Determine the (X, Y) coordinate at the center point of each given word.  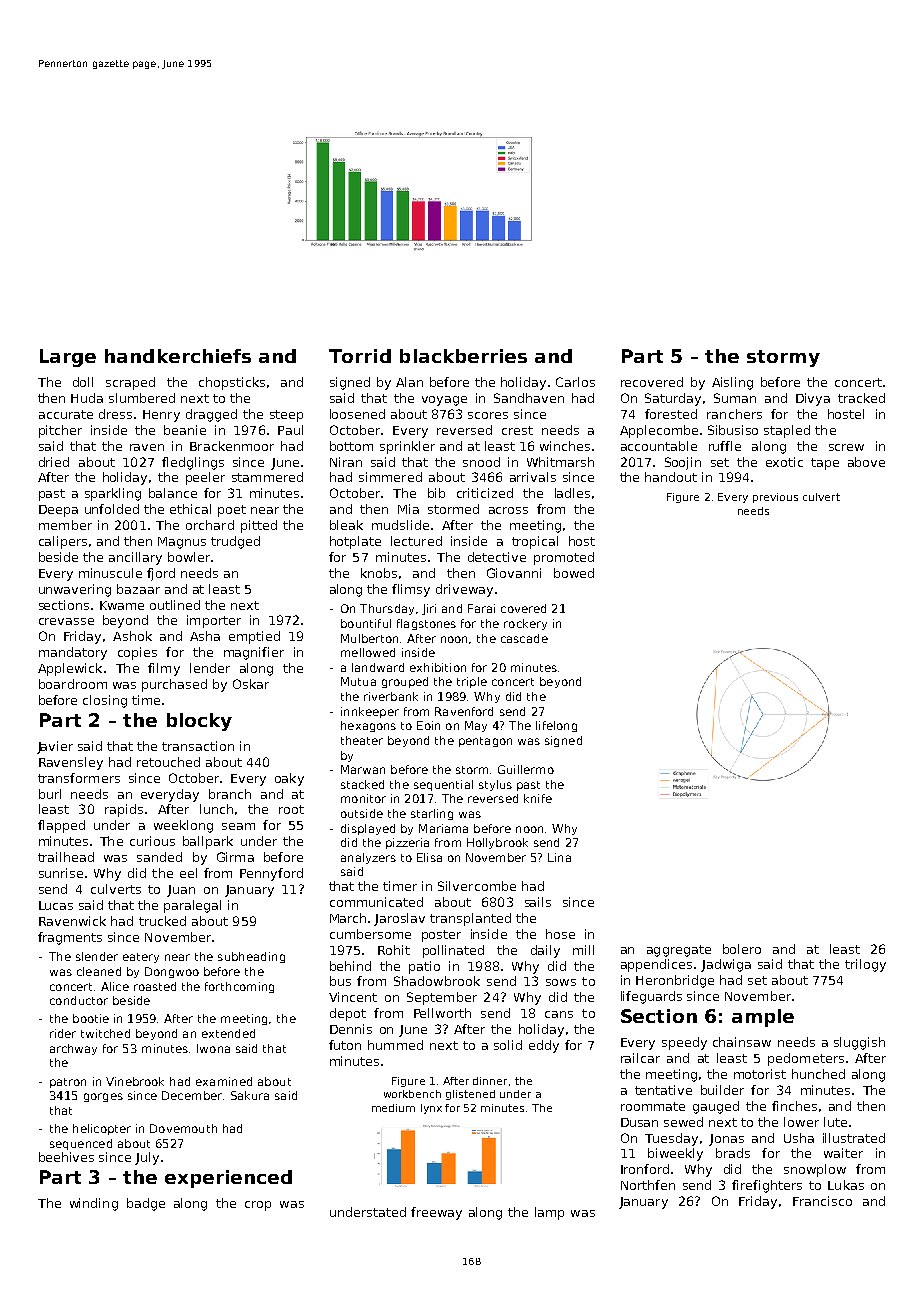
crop (258, 1206)
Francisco (822, 1201)
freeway (436, 1213)
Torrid (360, 356)
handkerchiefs (178, 356)
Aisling (732, 383)
